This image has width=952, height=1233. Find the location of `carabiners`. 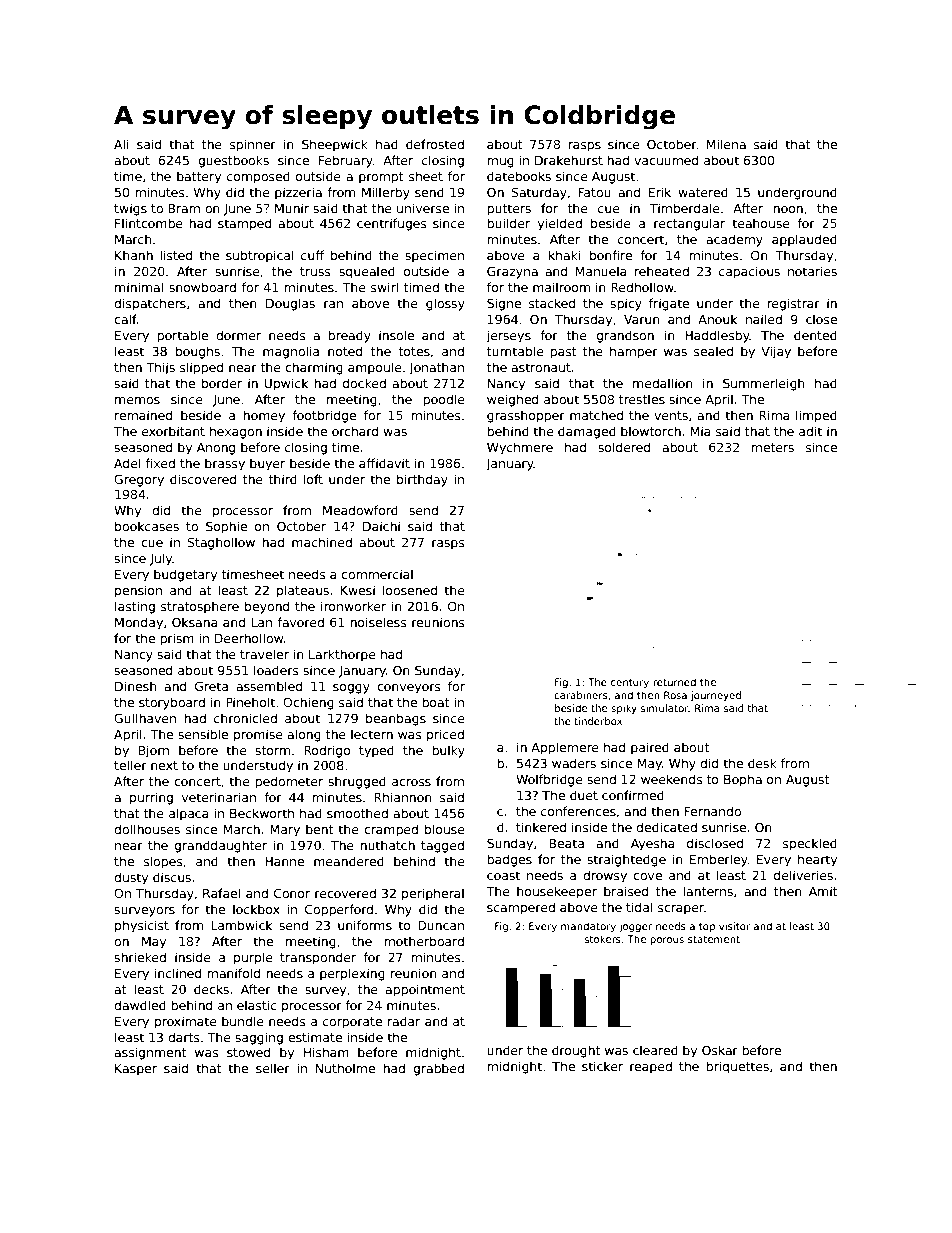

carabiners is located at coordinates (581, 695).
